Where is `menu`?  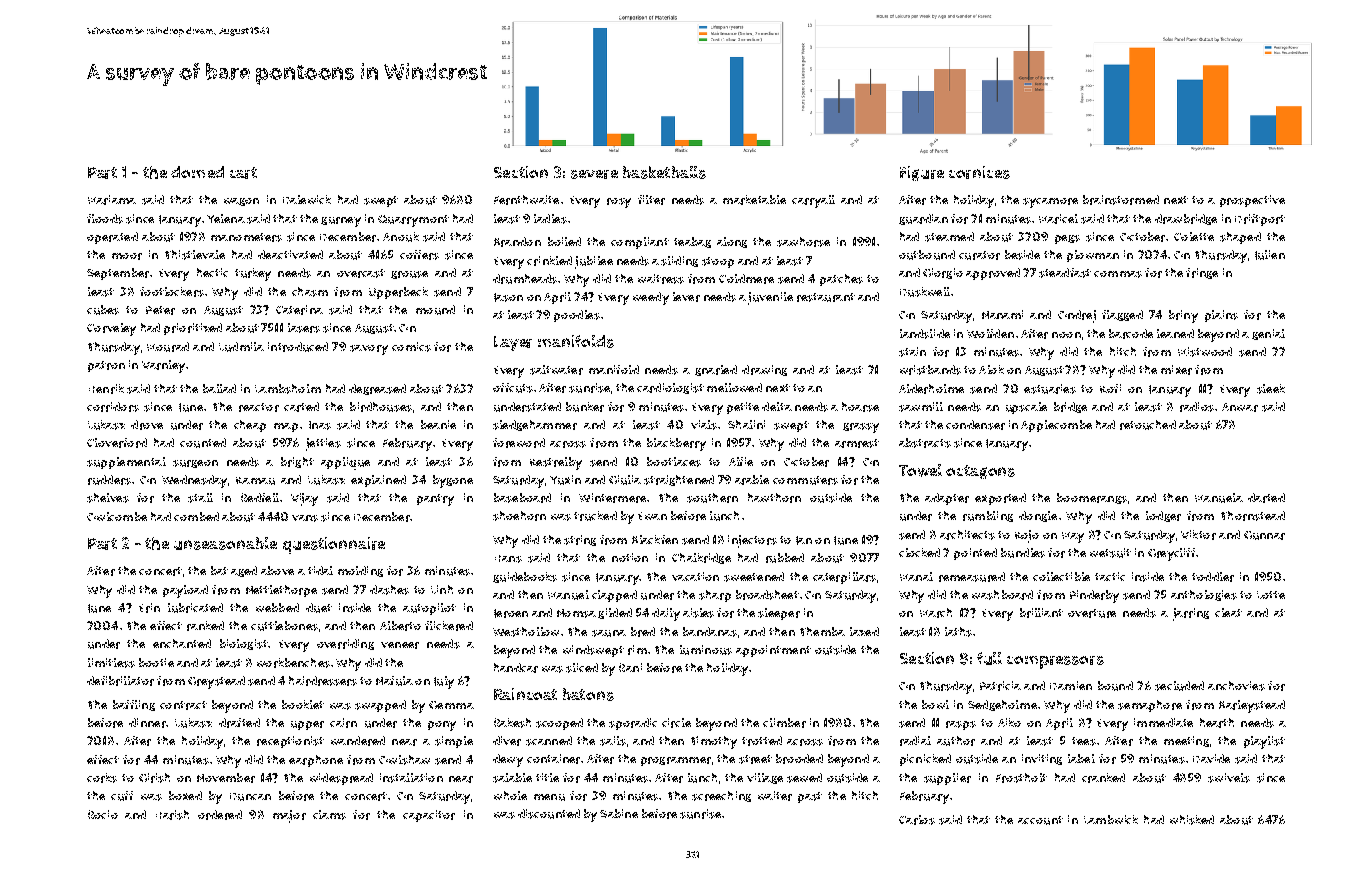
menu is located at coordinates (549, 797).
